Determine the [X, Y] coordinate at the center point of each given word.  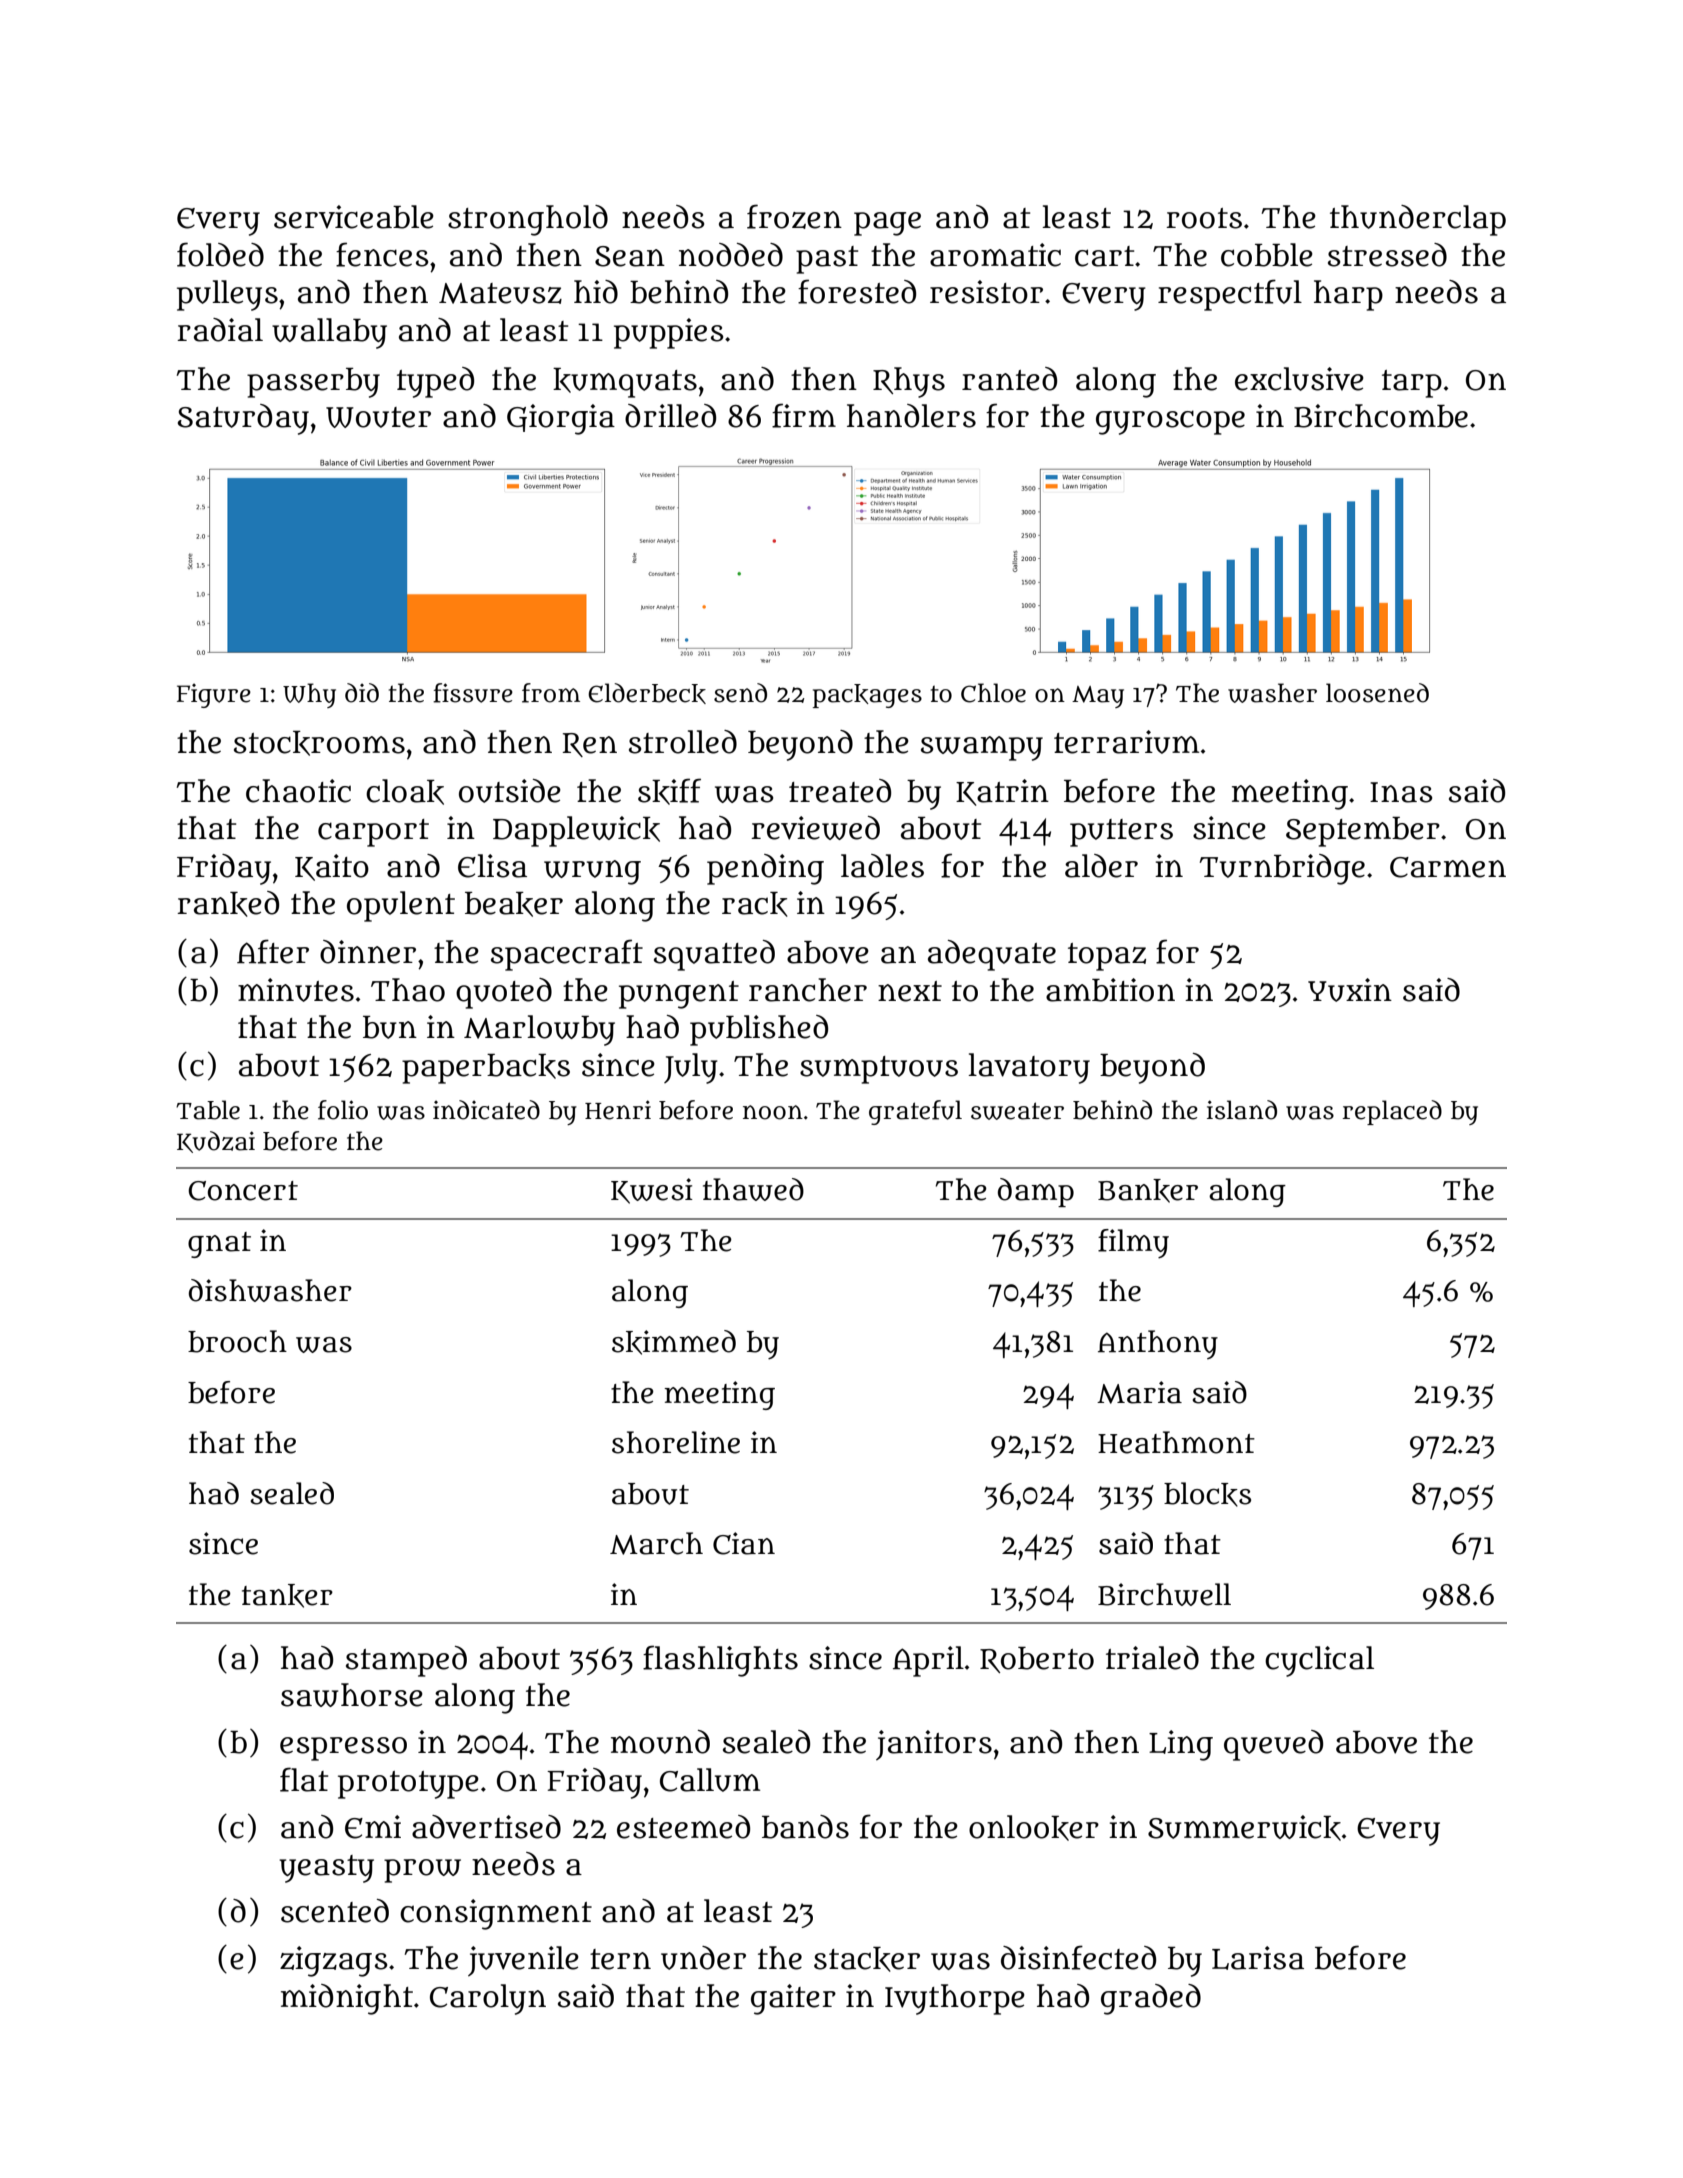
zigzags [334, 1961]
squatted [714, 955]
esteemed [683, 1827]
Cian [744, 1543]
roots [1204, 218]
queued [1273, 1745]
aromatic [995, 255]
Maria [1139, 1392]
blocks [1207, 1494]
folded [220, 254]
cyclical [1319, 1661]
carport [373, 833]
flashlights [720, 1661]
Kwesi [652, 1191]
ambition [1110, 990]
